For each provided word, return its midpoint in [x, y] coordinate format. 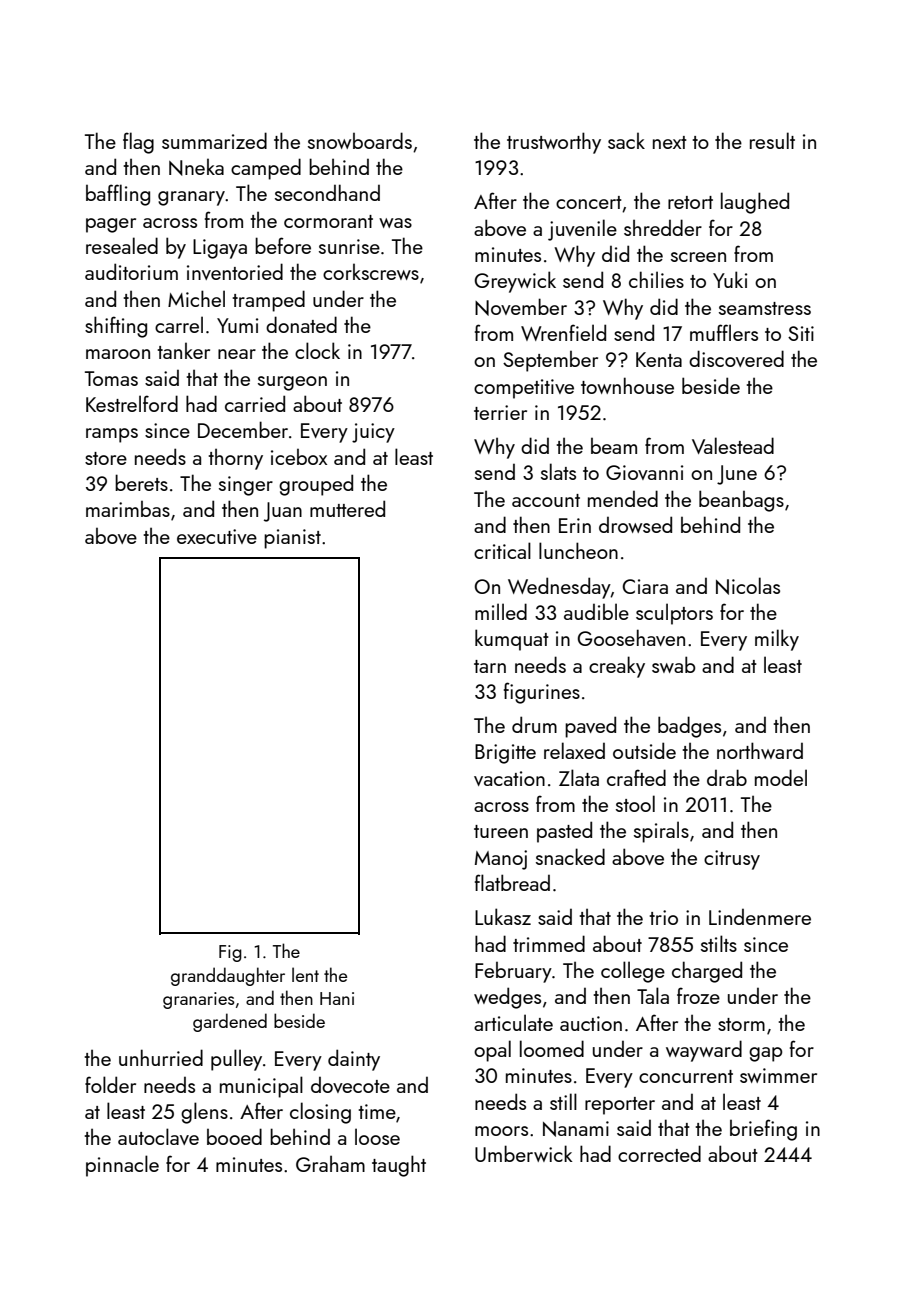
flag [138, 143]
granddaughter [228, 976]
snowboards [360, 140]
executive [217, 536]
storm [741, 1024]
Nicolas [748, 586]
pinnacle [122, 1166]
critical [502, 550]
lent [305, 974]
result [772, 140]
